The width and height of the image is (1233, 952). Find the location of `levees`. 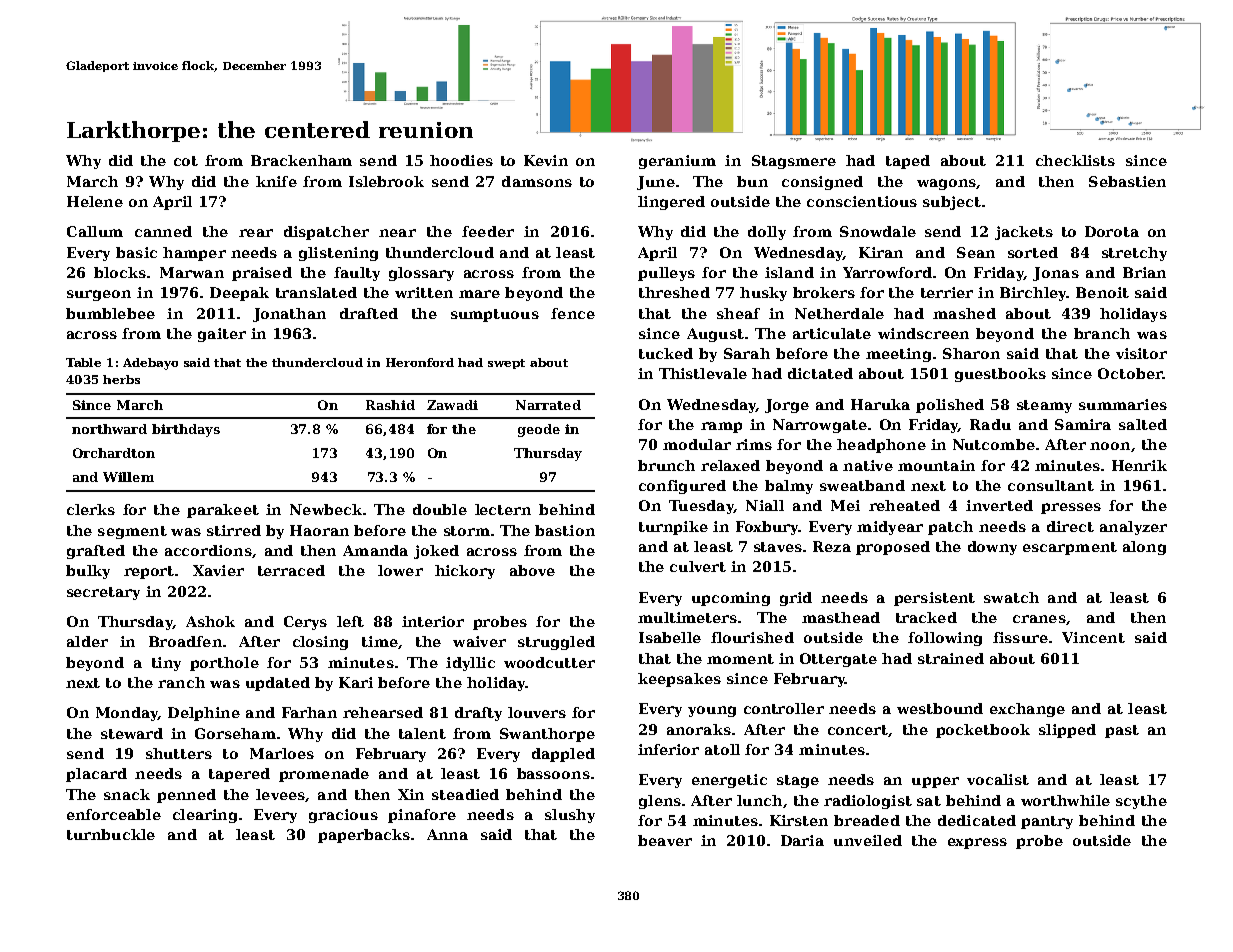

levees is located at coordinates (280, 794).
